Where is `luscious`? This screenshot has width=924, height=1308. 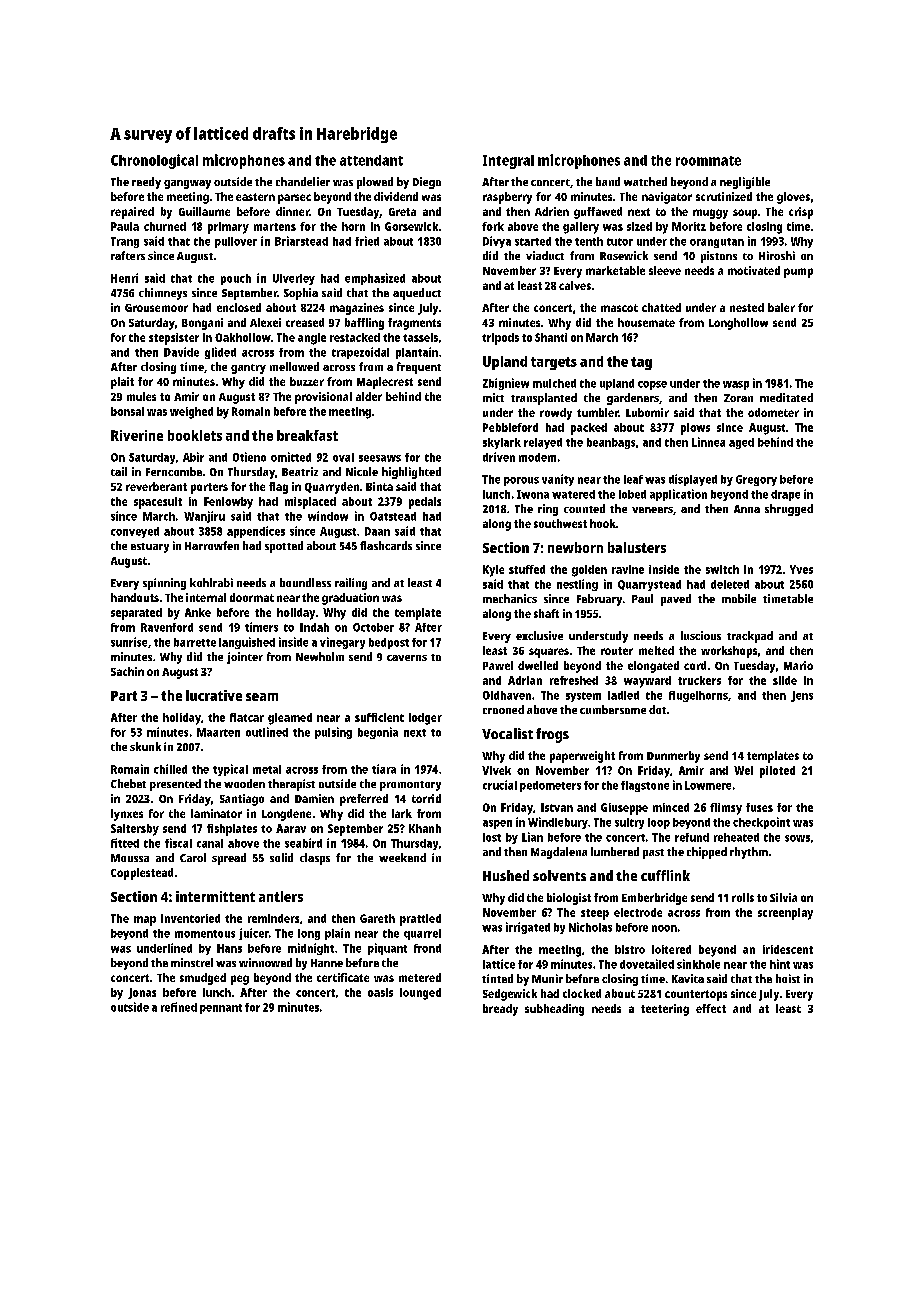 luscious is located at coordinates (701, 635).
